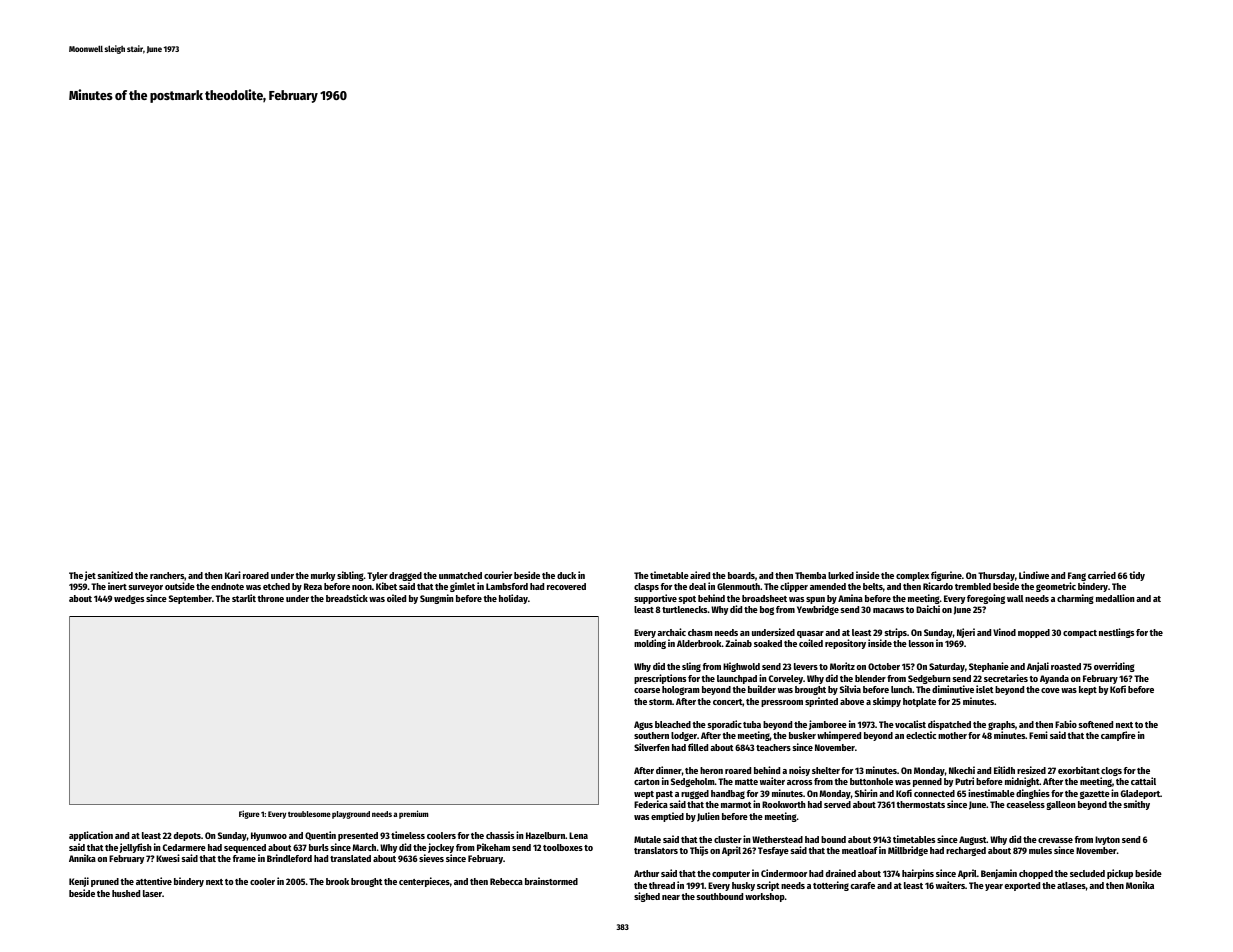 The image size is (1233, 952). What do you see at coordinates (643, 725) in the page?
I see `Agus` at bounding box center [643, 725].
